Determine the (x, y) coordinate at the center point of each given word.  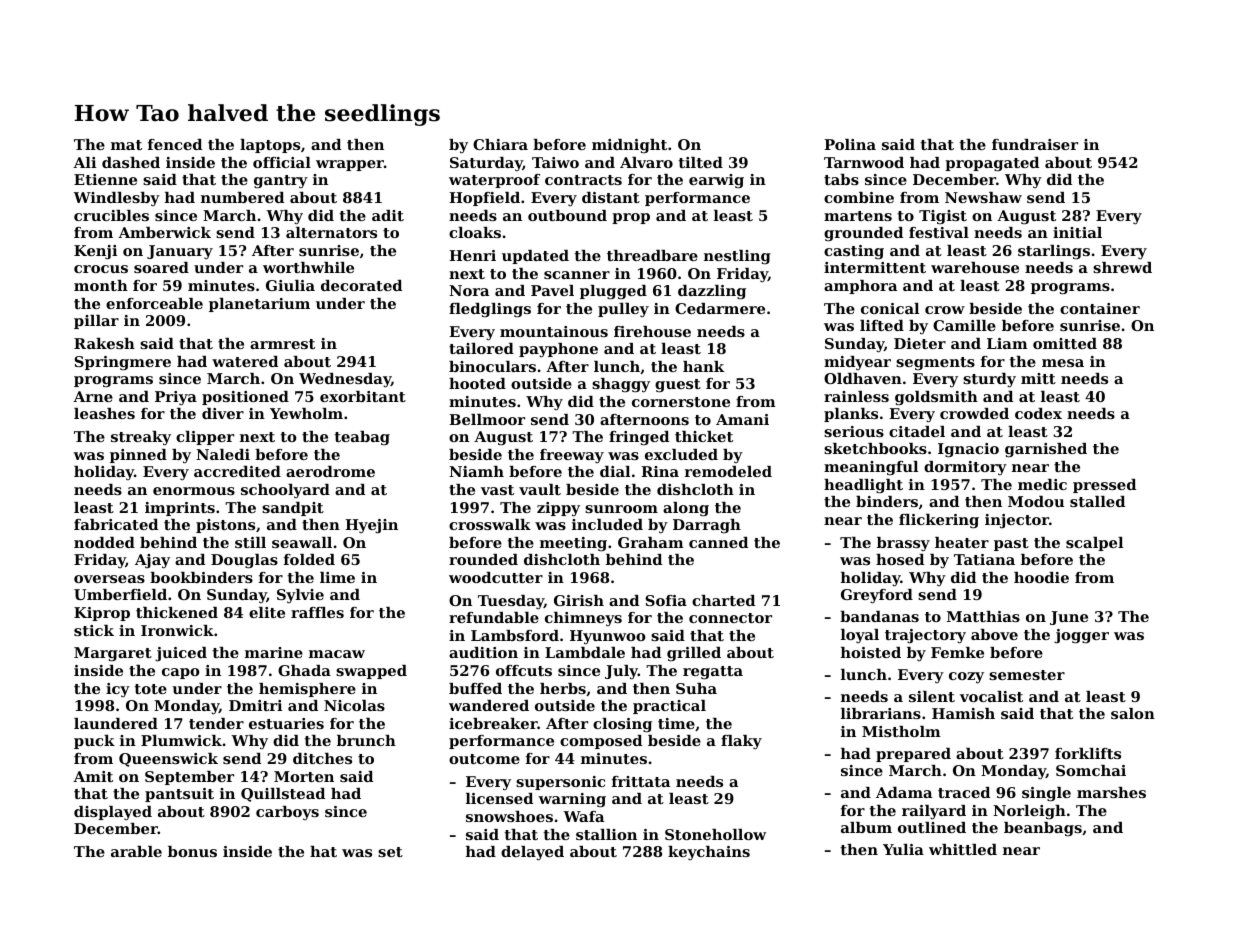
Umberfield (120, 594)
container (1100, 308)
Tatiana (984, 559)
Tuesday (511, 602)
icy (118, 690)
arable (136, 851)
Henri (472, 255)
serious (854, 431)
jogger (1081, 636)
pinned (138, 456)
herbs (563, 688)
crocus (101, 269)
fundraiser (1035, 144)
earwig (716, 181)
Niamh (476, 471)
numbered (242, 197)
